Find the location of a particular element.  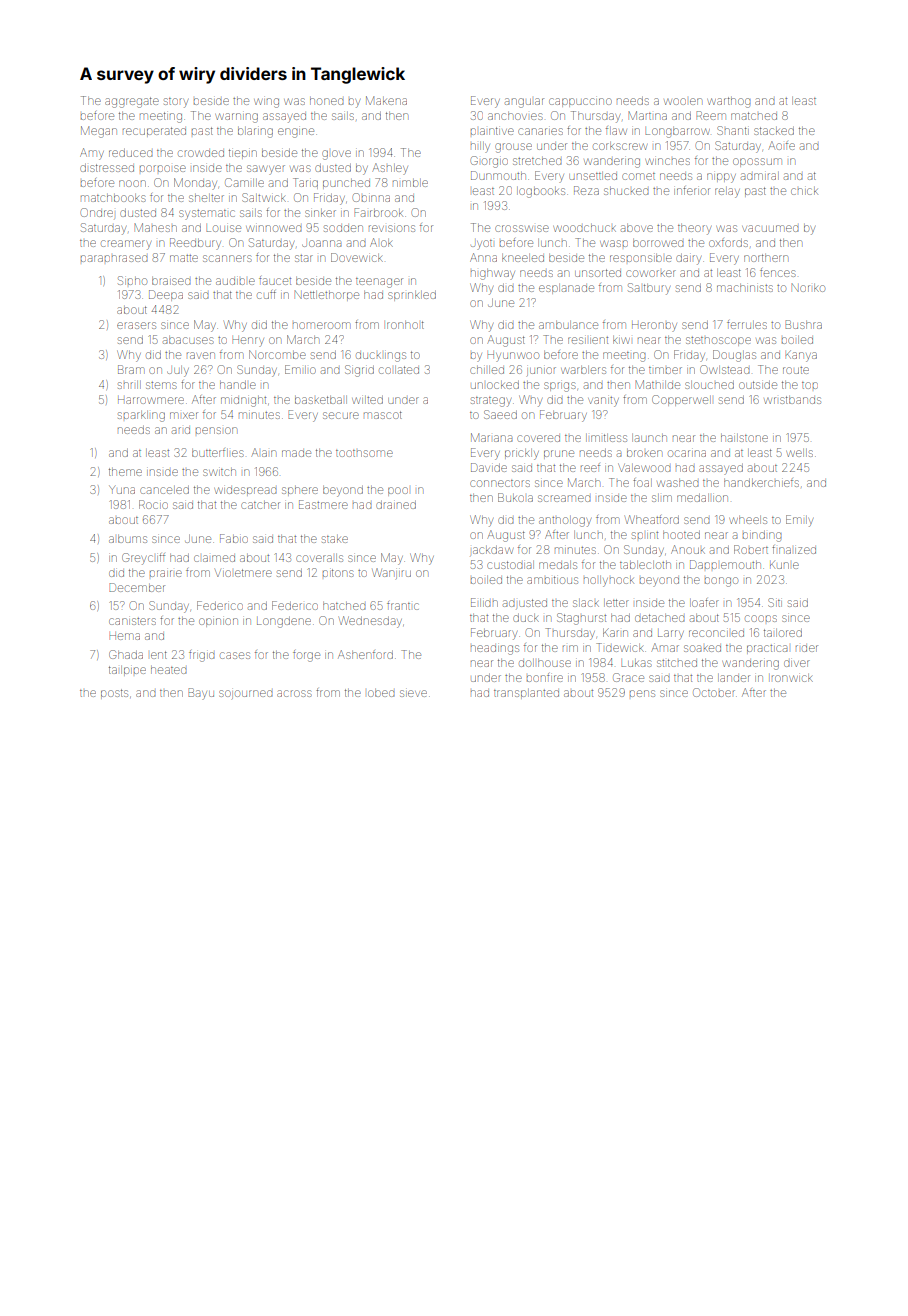

Fabio is located at coordinates (234, 538).
